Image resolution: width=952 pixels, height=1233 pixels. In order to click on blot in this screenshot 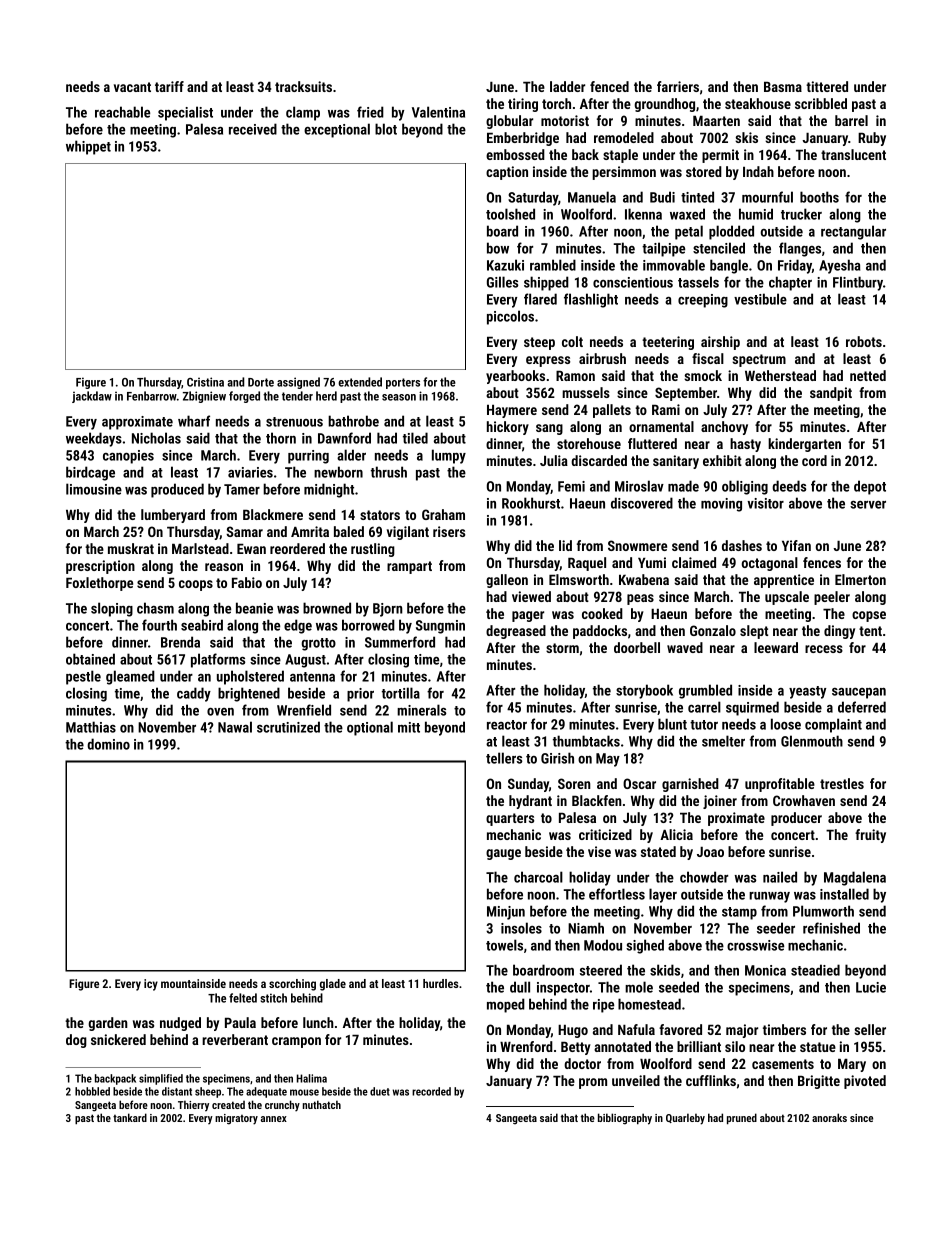, I will do `click(386, 129)`.
